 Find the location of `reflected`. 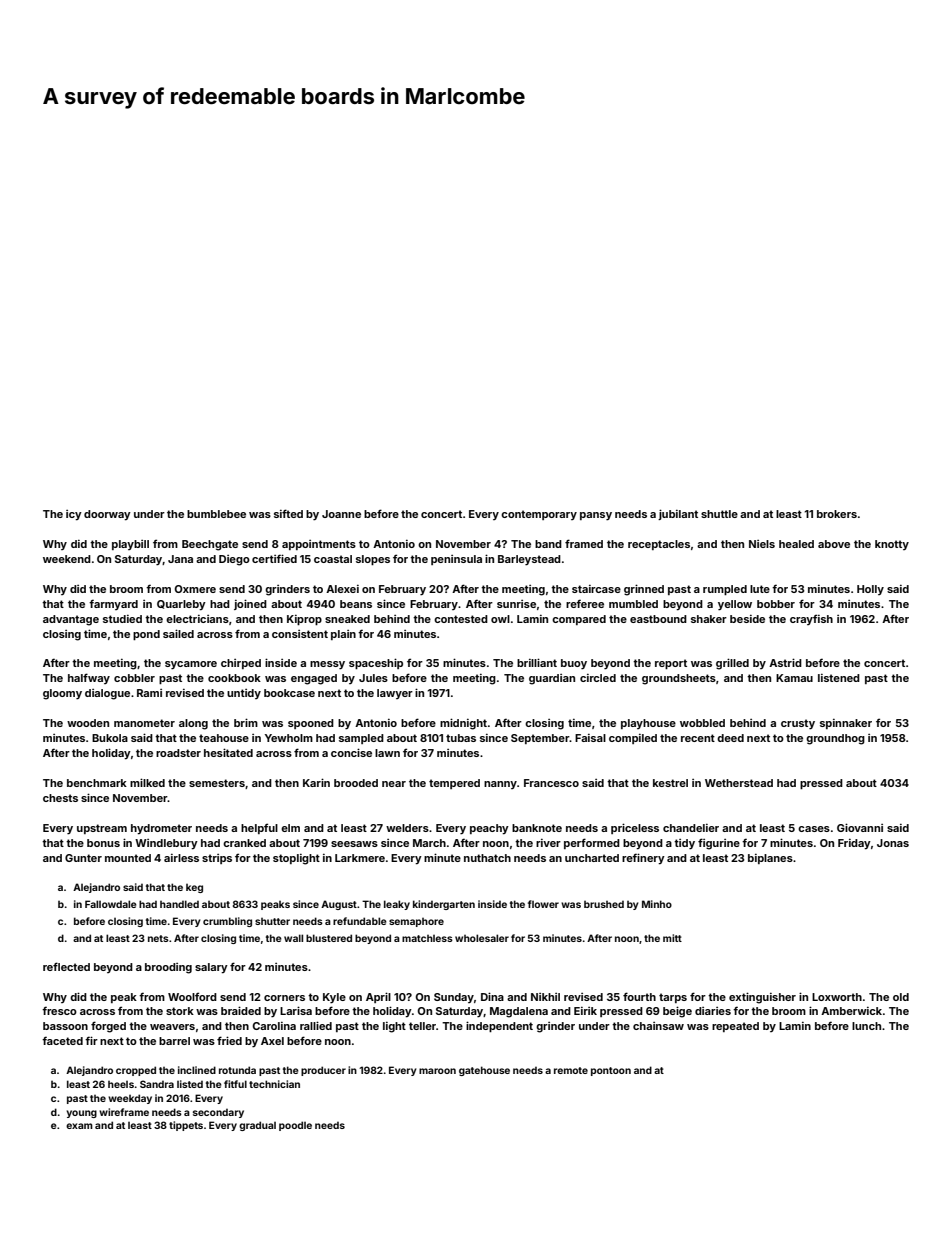

reflected is located at coordinates (66, 966).
